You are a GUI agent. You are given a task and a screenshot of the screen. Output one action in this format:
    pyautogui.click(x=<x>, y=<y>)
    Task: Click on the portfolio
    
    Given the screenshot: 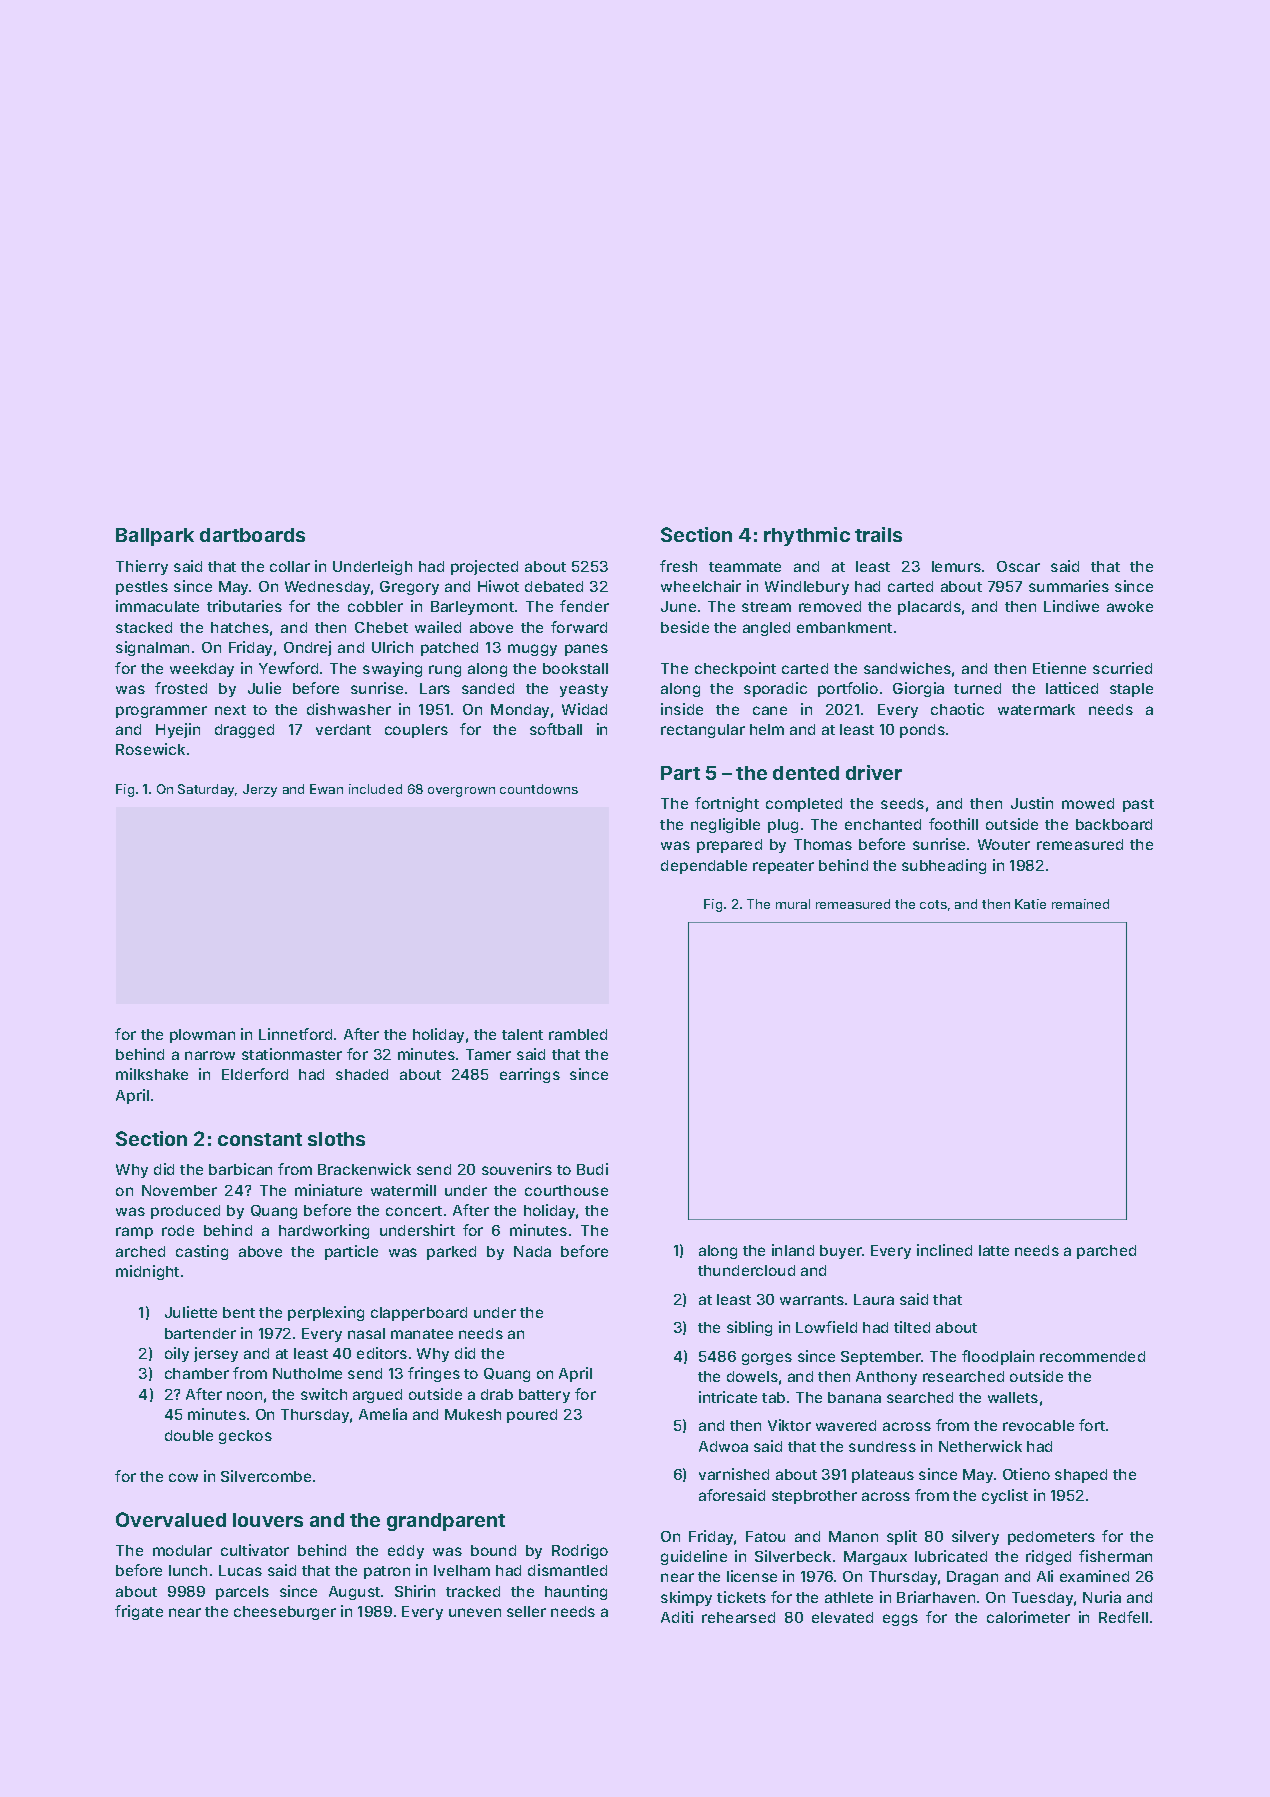 What is the action you would take?
    pyautogui.click(x=848, y=689)
